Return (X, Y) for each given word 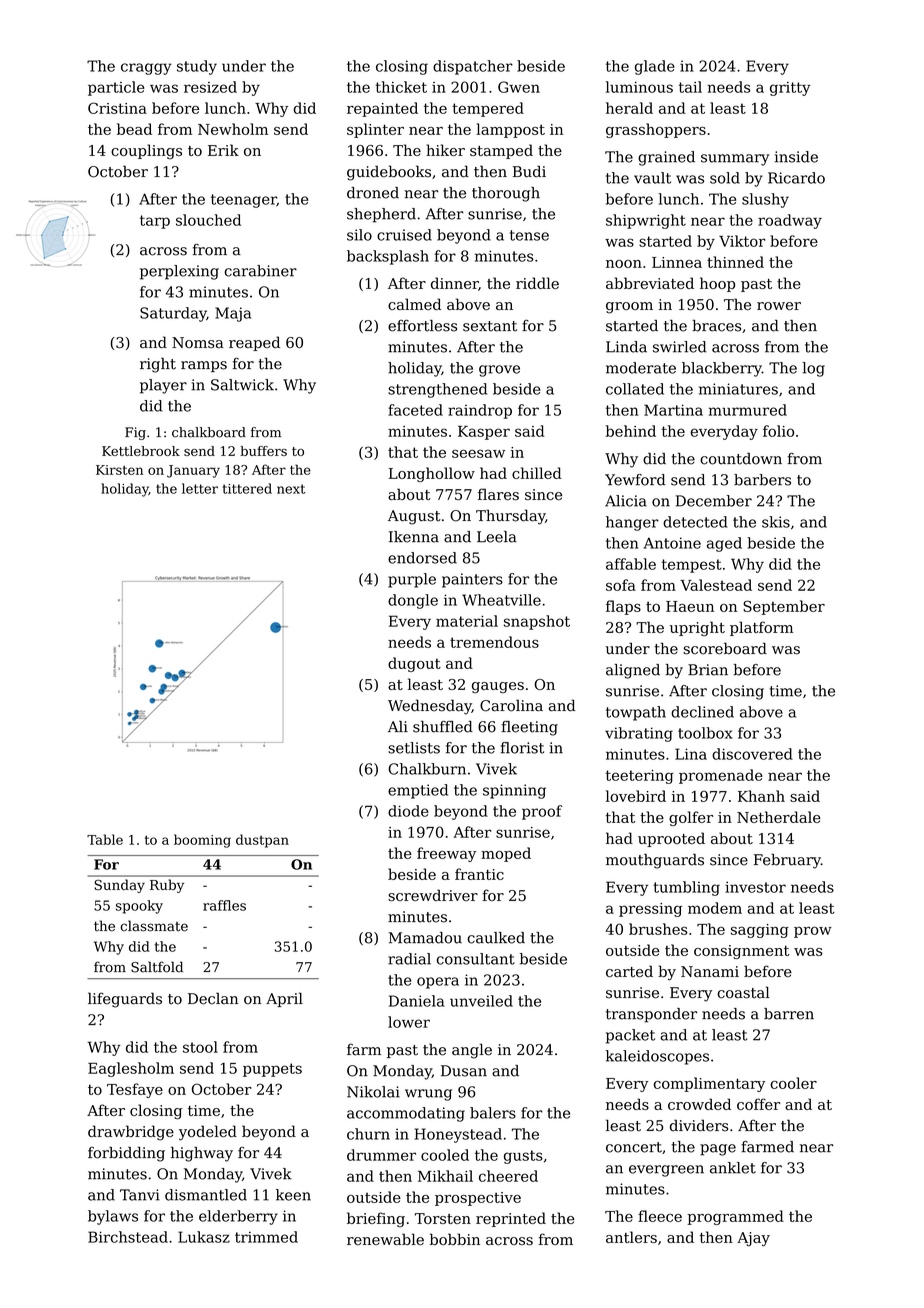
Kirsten (119, 470)
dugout (414, 664)
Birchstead (128, 1237)
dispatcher (473, 67)
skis (776, 522)
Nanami (710, 971)
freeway (446, 854)
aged (724, 544)
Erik (223, 150)
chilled (537, 473)
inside (796, 157)
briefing (376, 1219)
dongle (413, 601)
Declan (213, 998)
